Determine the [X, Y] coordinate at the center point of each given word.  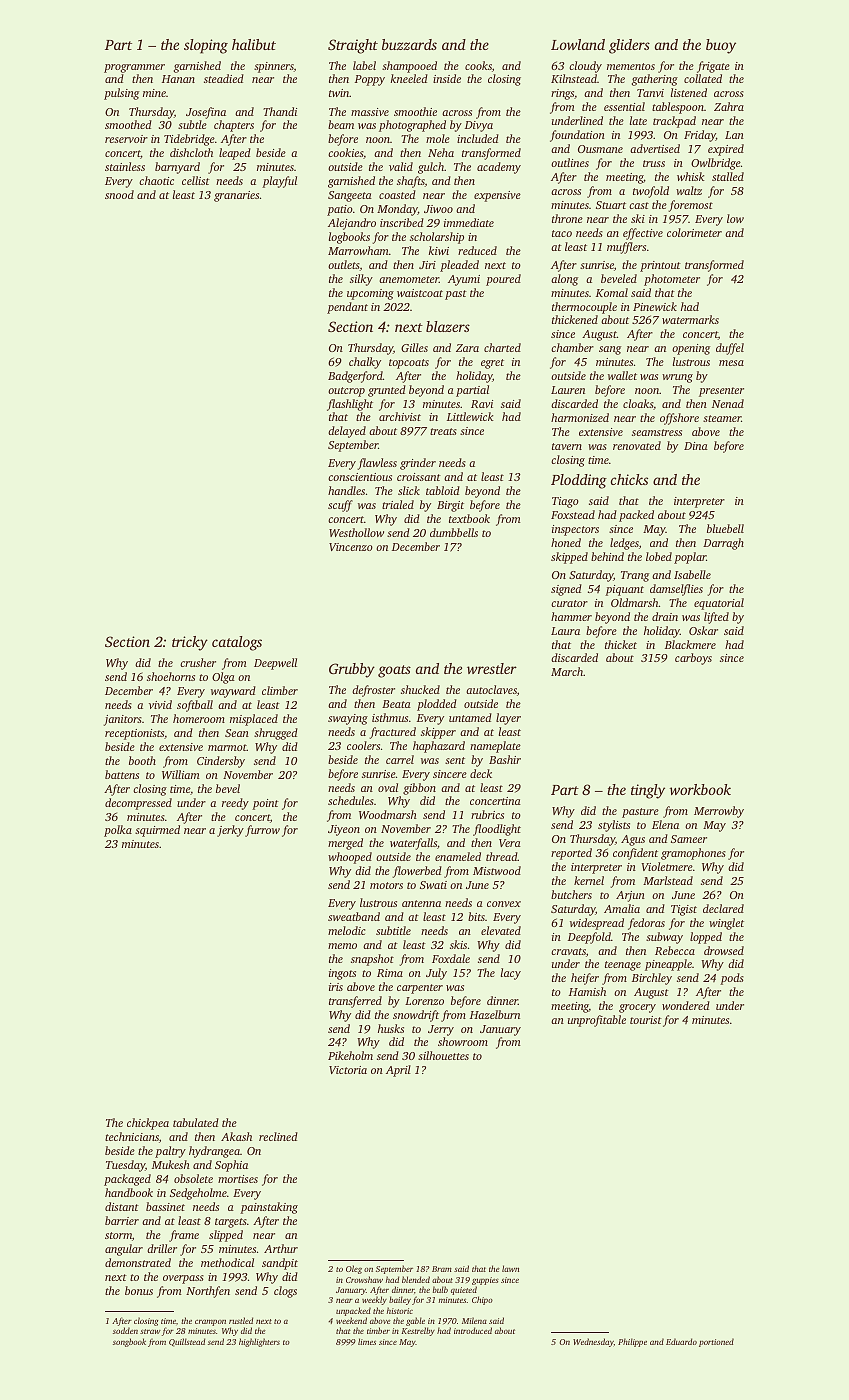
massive [370, 112]
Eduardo [681, 1341]
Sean [237, 733]
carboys [693, 659]
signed [566, 590]
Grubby [352, 670]
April [398, 1071]
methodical [227, 1262]
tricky [190, 643]
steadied [224, 78]
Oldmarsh [635, 602]
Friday [700, 136]
